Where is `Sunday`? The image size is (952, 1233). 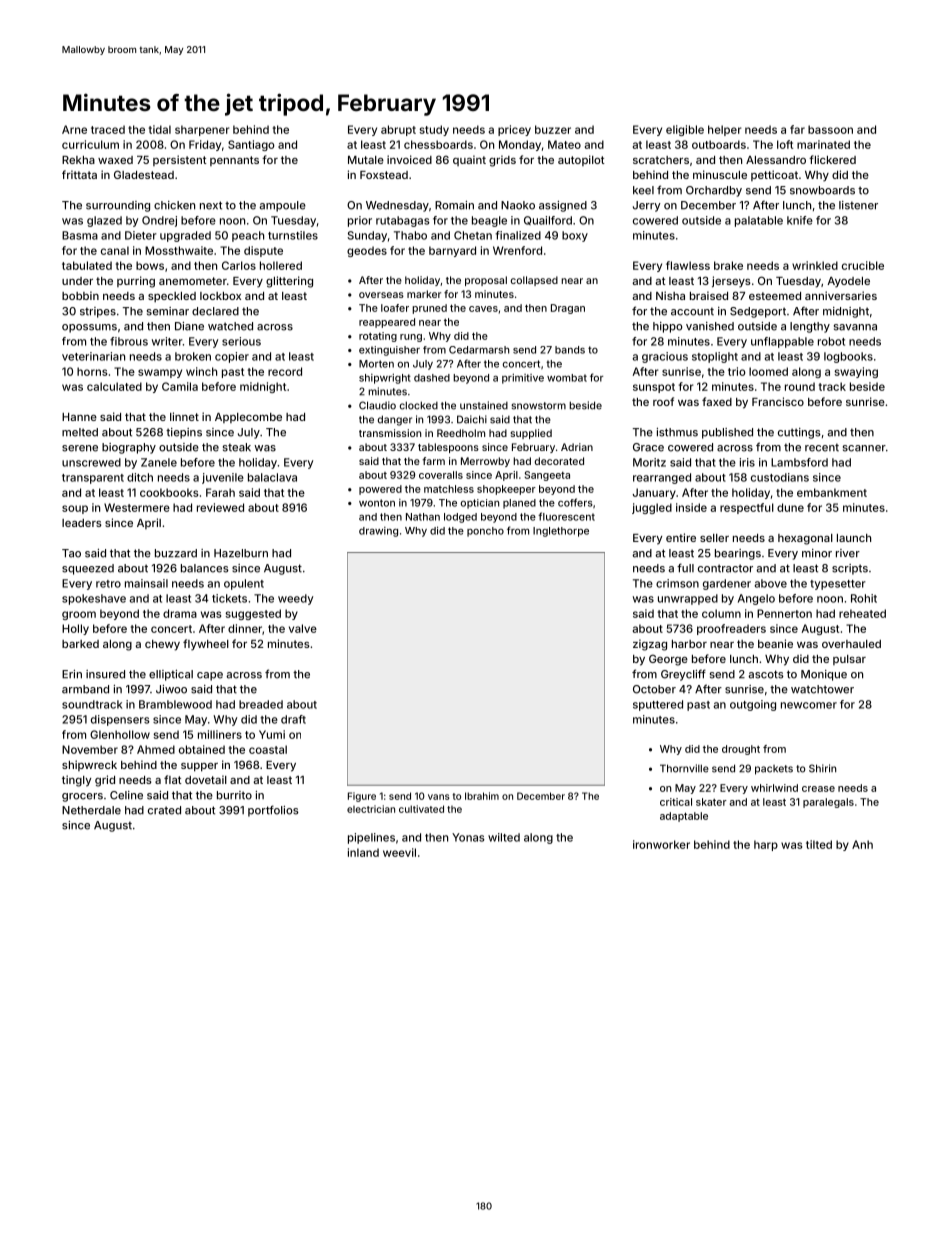
Sunday is located at coordinates (367, 236).
